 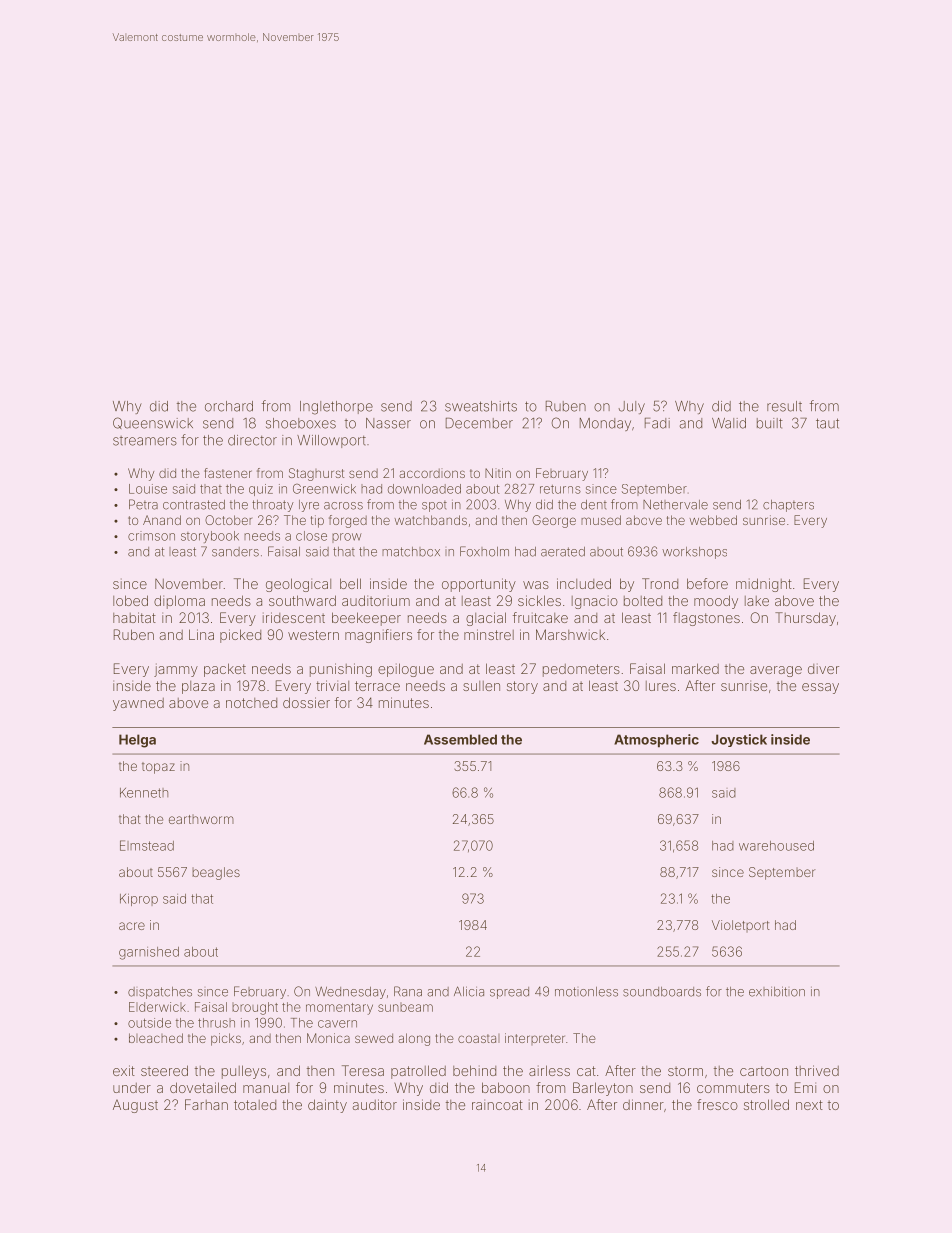 What do you see at coordinates (226, 1039) in the screenshot?
I see `picks` at bounding box center [226, 1039].
